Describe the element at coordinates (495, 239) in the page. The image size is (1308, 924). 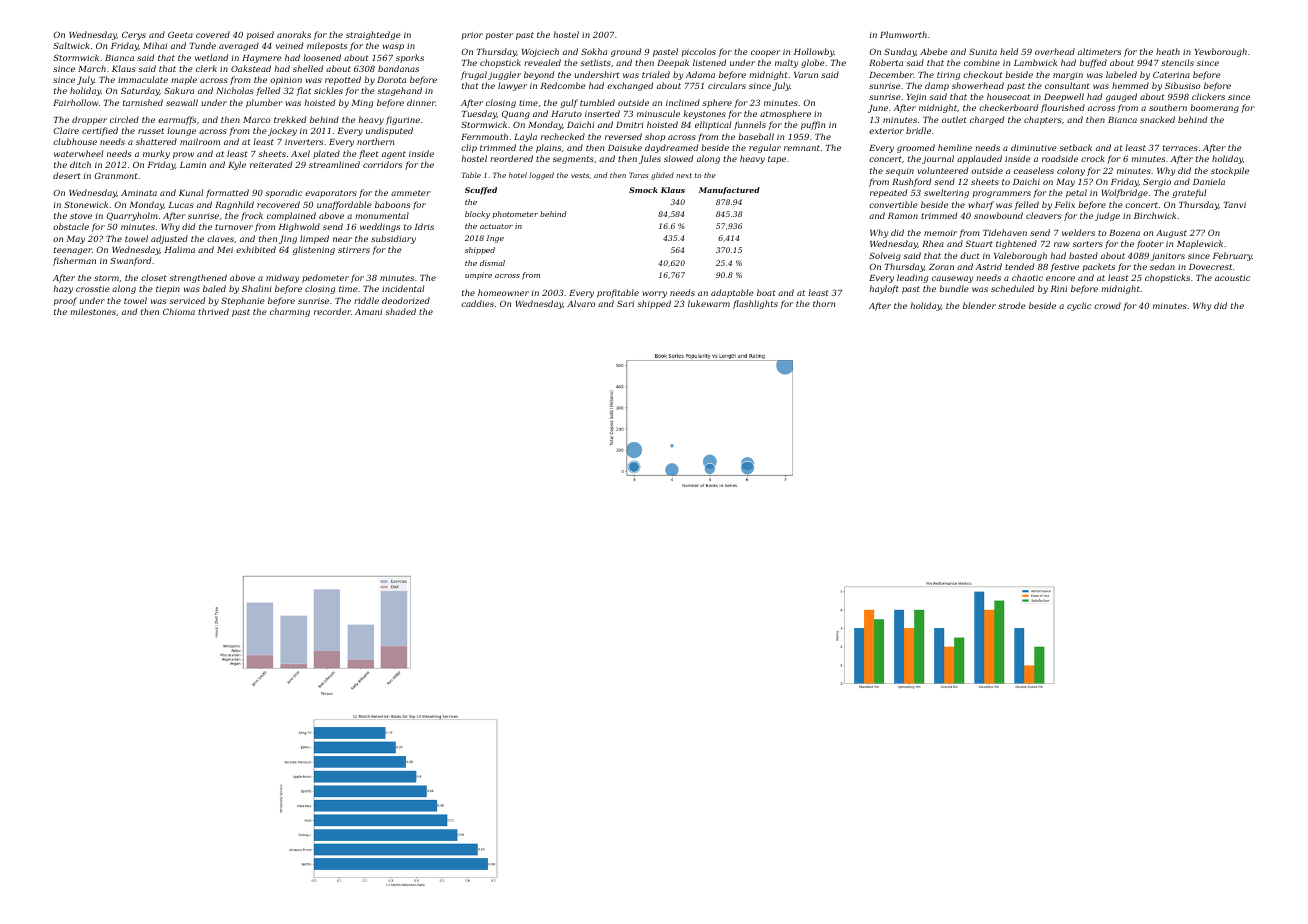
I see `Inge` at that location.
